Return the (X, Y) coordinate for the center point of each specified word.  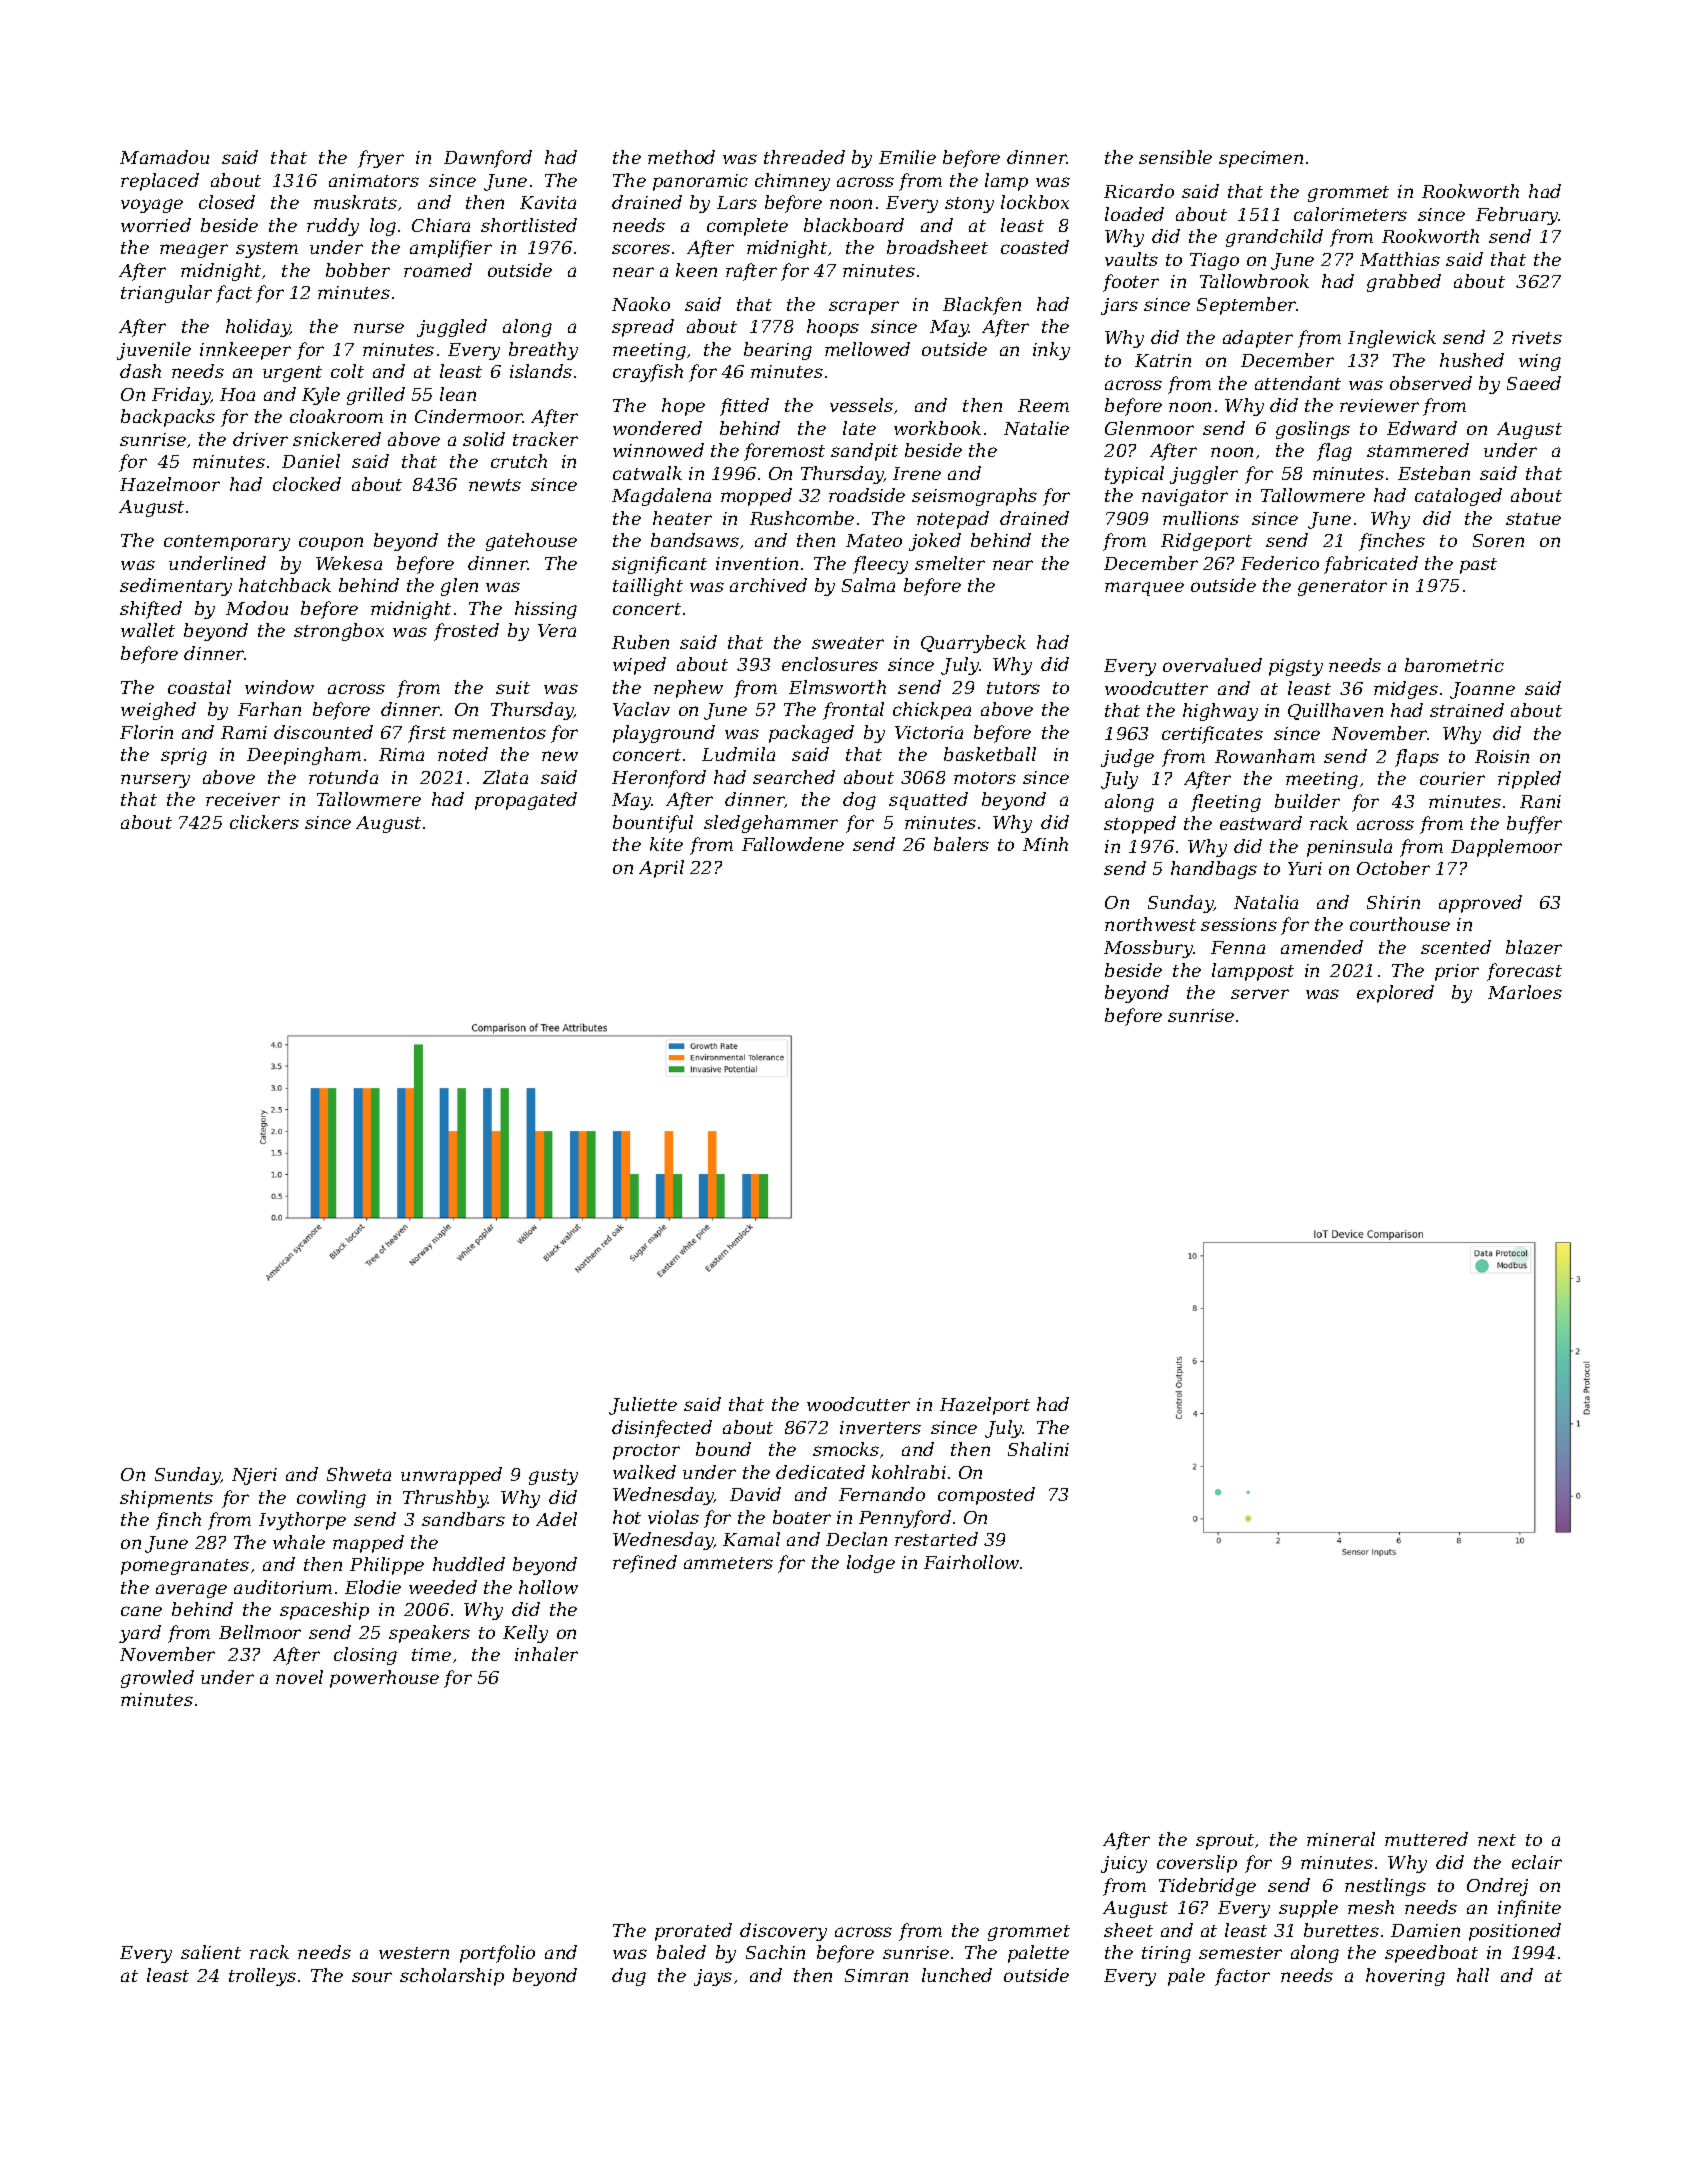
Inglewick (1392, 339)
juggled (452, 328)
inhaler (546, 1654)
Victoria (929, 732)
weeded (443, 1587)
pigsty (1296, 667)
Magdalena (661, 497)
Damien (1425, 1930)
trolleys (262, 1977)
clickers (264, 822)
